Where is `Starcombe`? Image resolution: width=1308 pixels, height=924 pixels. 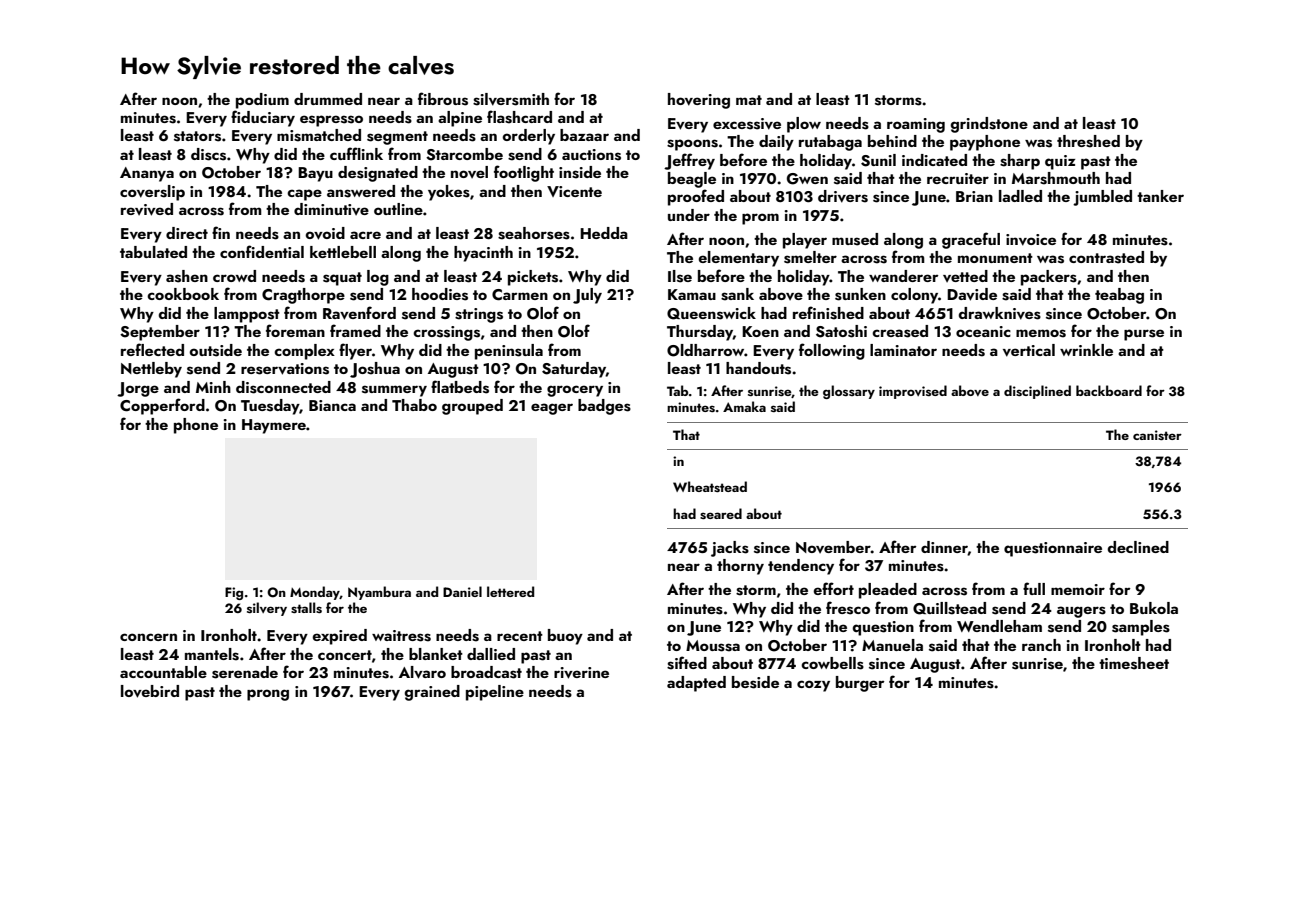 Starcombe is located at coordinates (464, 154).
